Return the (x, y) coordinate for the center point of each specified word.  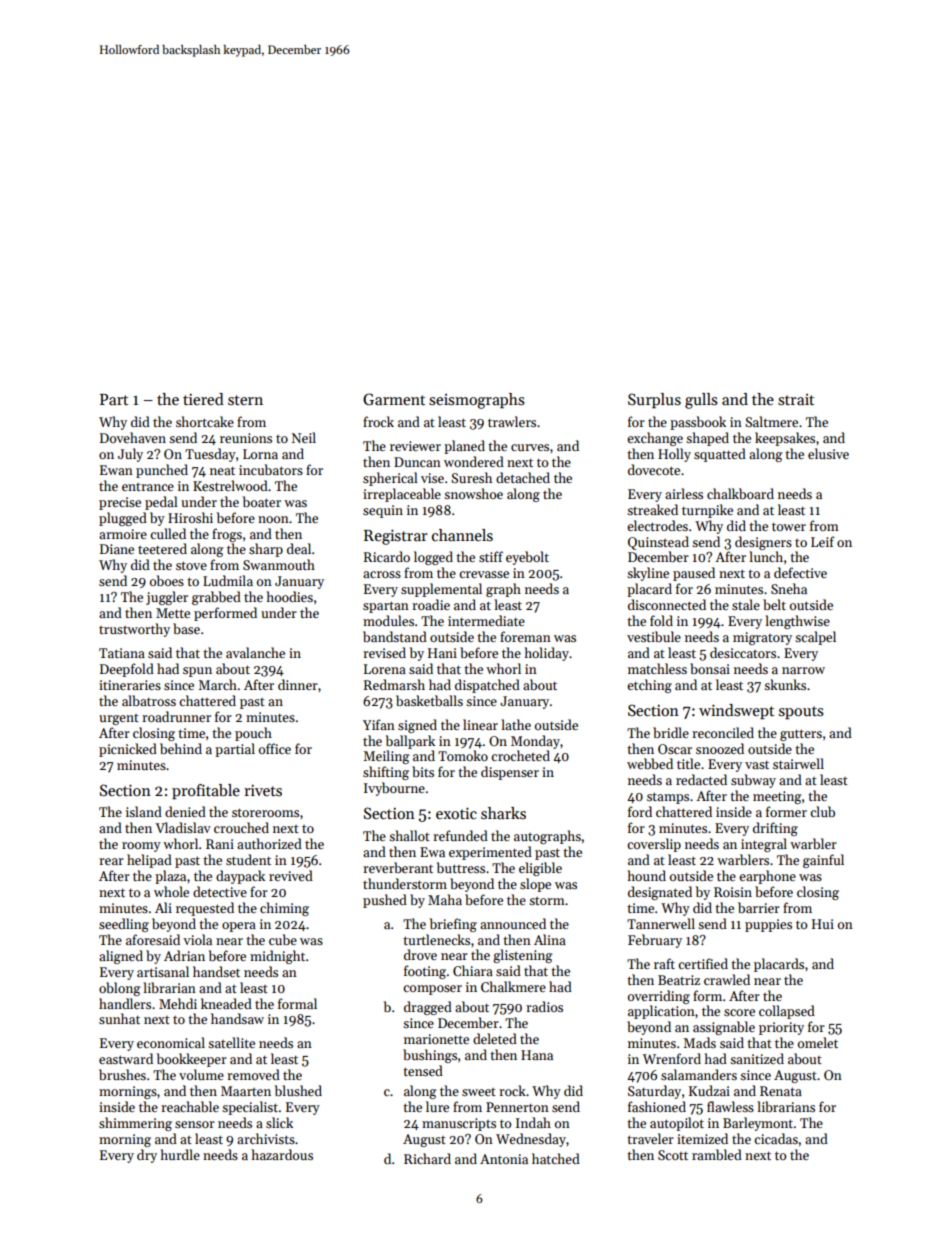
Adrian (184, 955)
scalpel (815, 638)
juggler (167, 598)
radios (544, 1006)
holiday (547, 654)
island (144, 811)
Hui (823, 924)
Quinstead (658, 543)
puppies (768, 925)
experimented (490, 853)
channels (462, 535)
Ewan (116, 470)
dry (147, 1156)
